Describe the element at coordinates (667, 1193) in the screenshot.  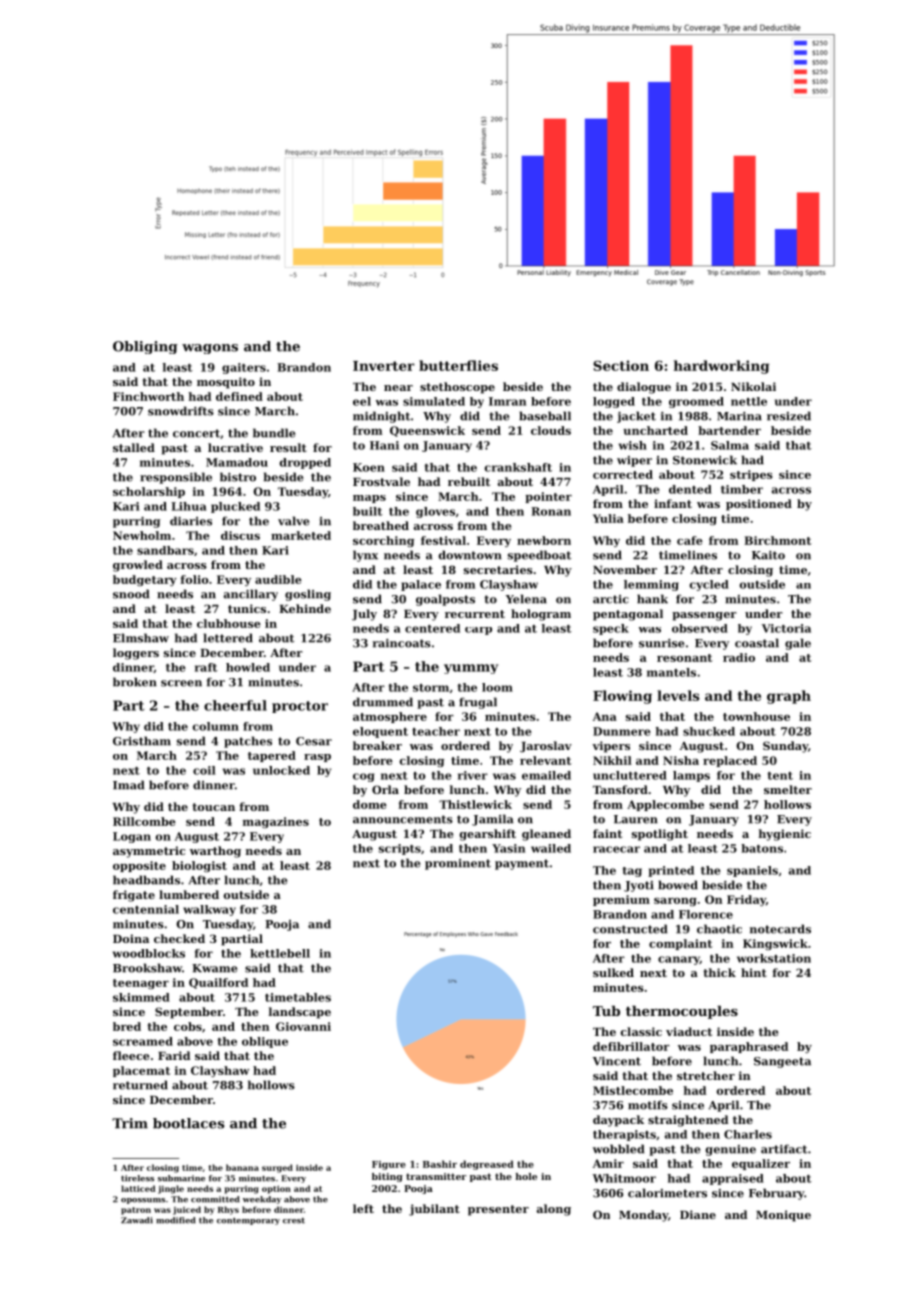
I see `calorimeters` at that location.
